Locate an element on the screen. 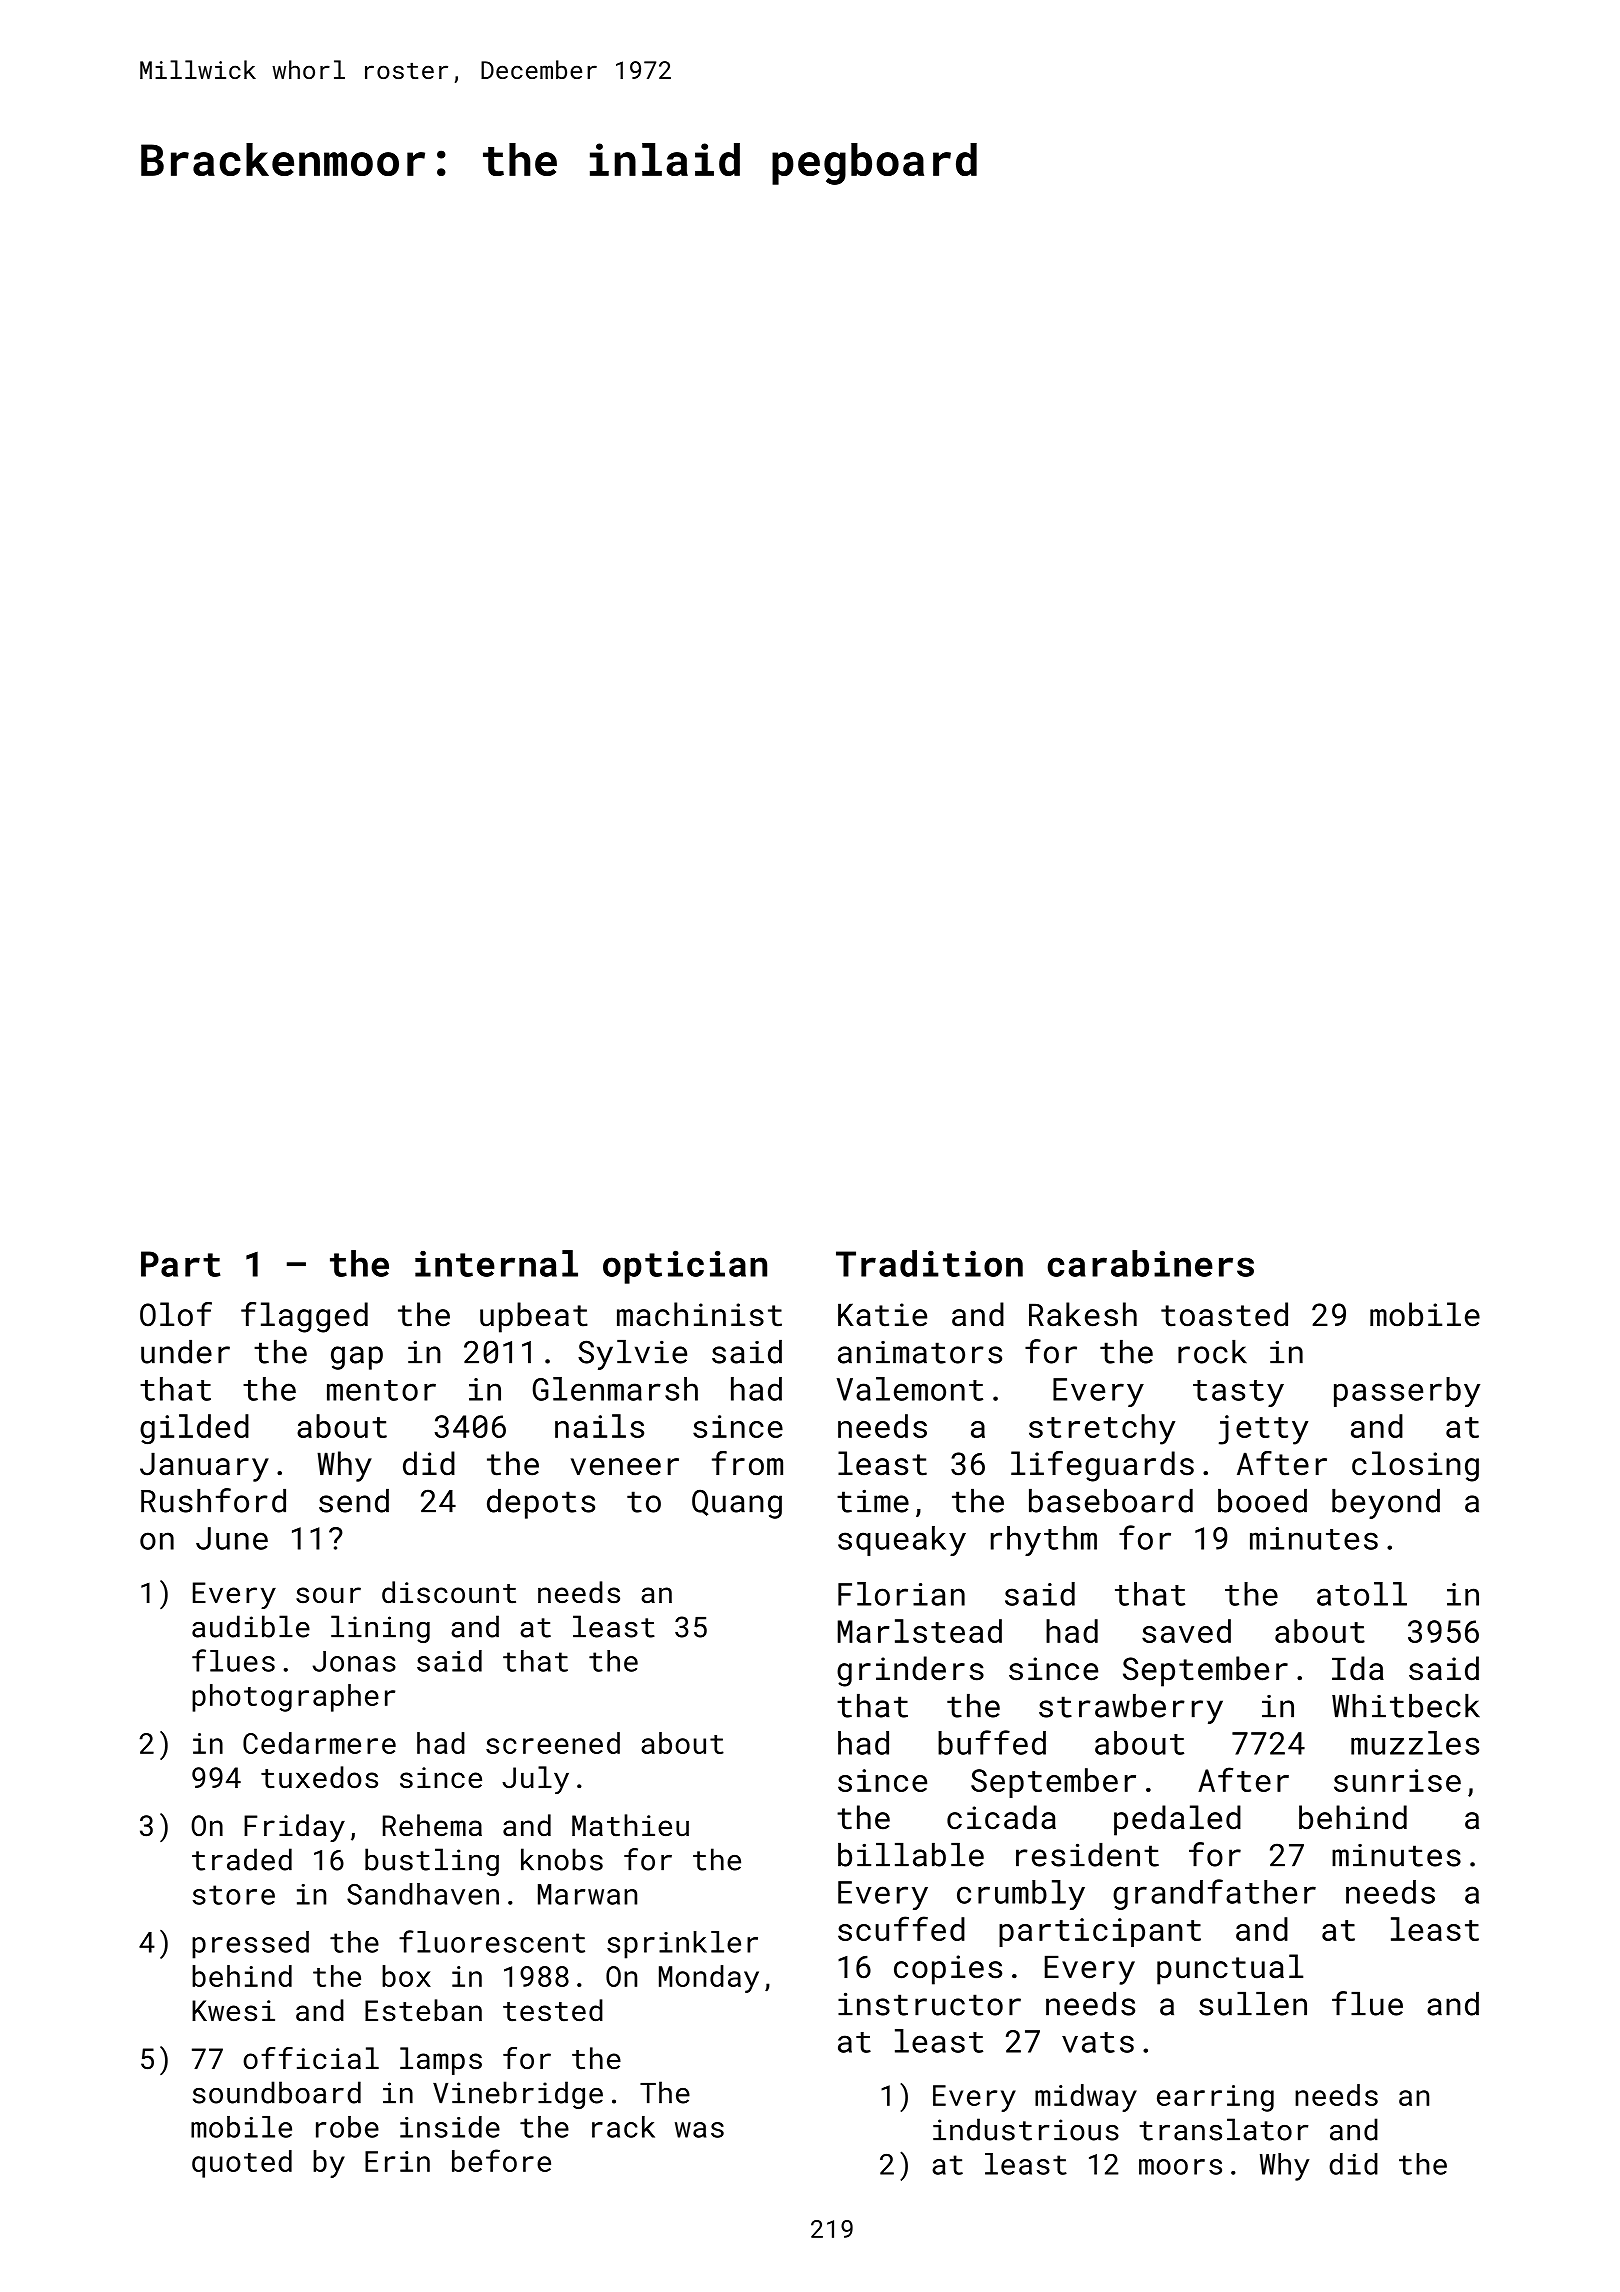 This screenshot has width=1620, height=2292. flagged is located at coordinates (304, 1317).
